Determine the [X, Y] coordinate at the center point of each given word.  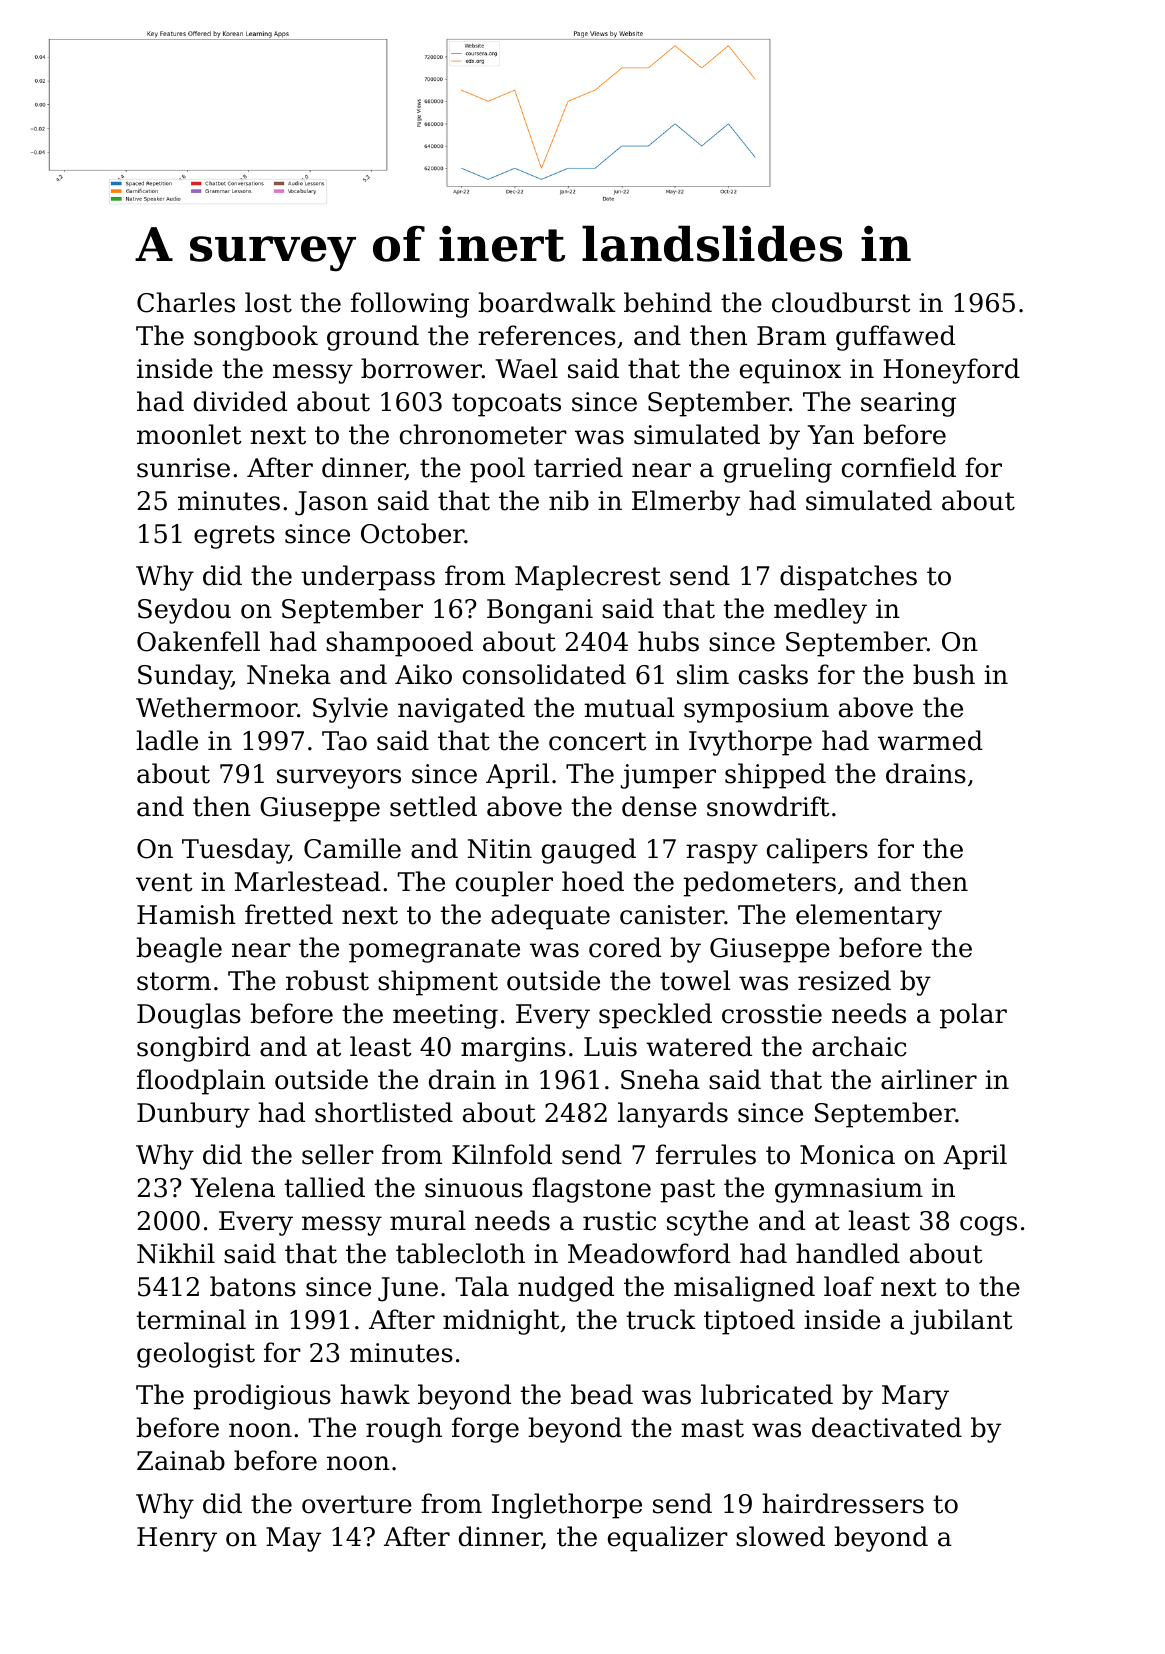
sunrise [183, 468]
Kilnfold [502, 1154]
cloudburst [841, 302]
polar [973, 1016]
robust [327, 980]
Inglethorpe [567, 1506]
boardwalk [547, 302]
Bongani [540, 611]
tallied [324, 1187]
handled [848, 1253]
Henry [177, 1539]
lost [268, 302]
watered [699, 1046]
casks [773, 674]
